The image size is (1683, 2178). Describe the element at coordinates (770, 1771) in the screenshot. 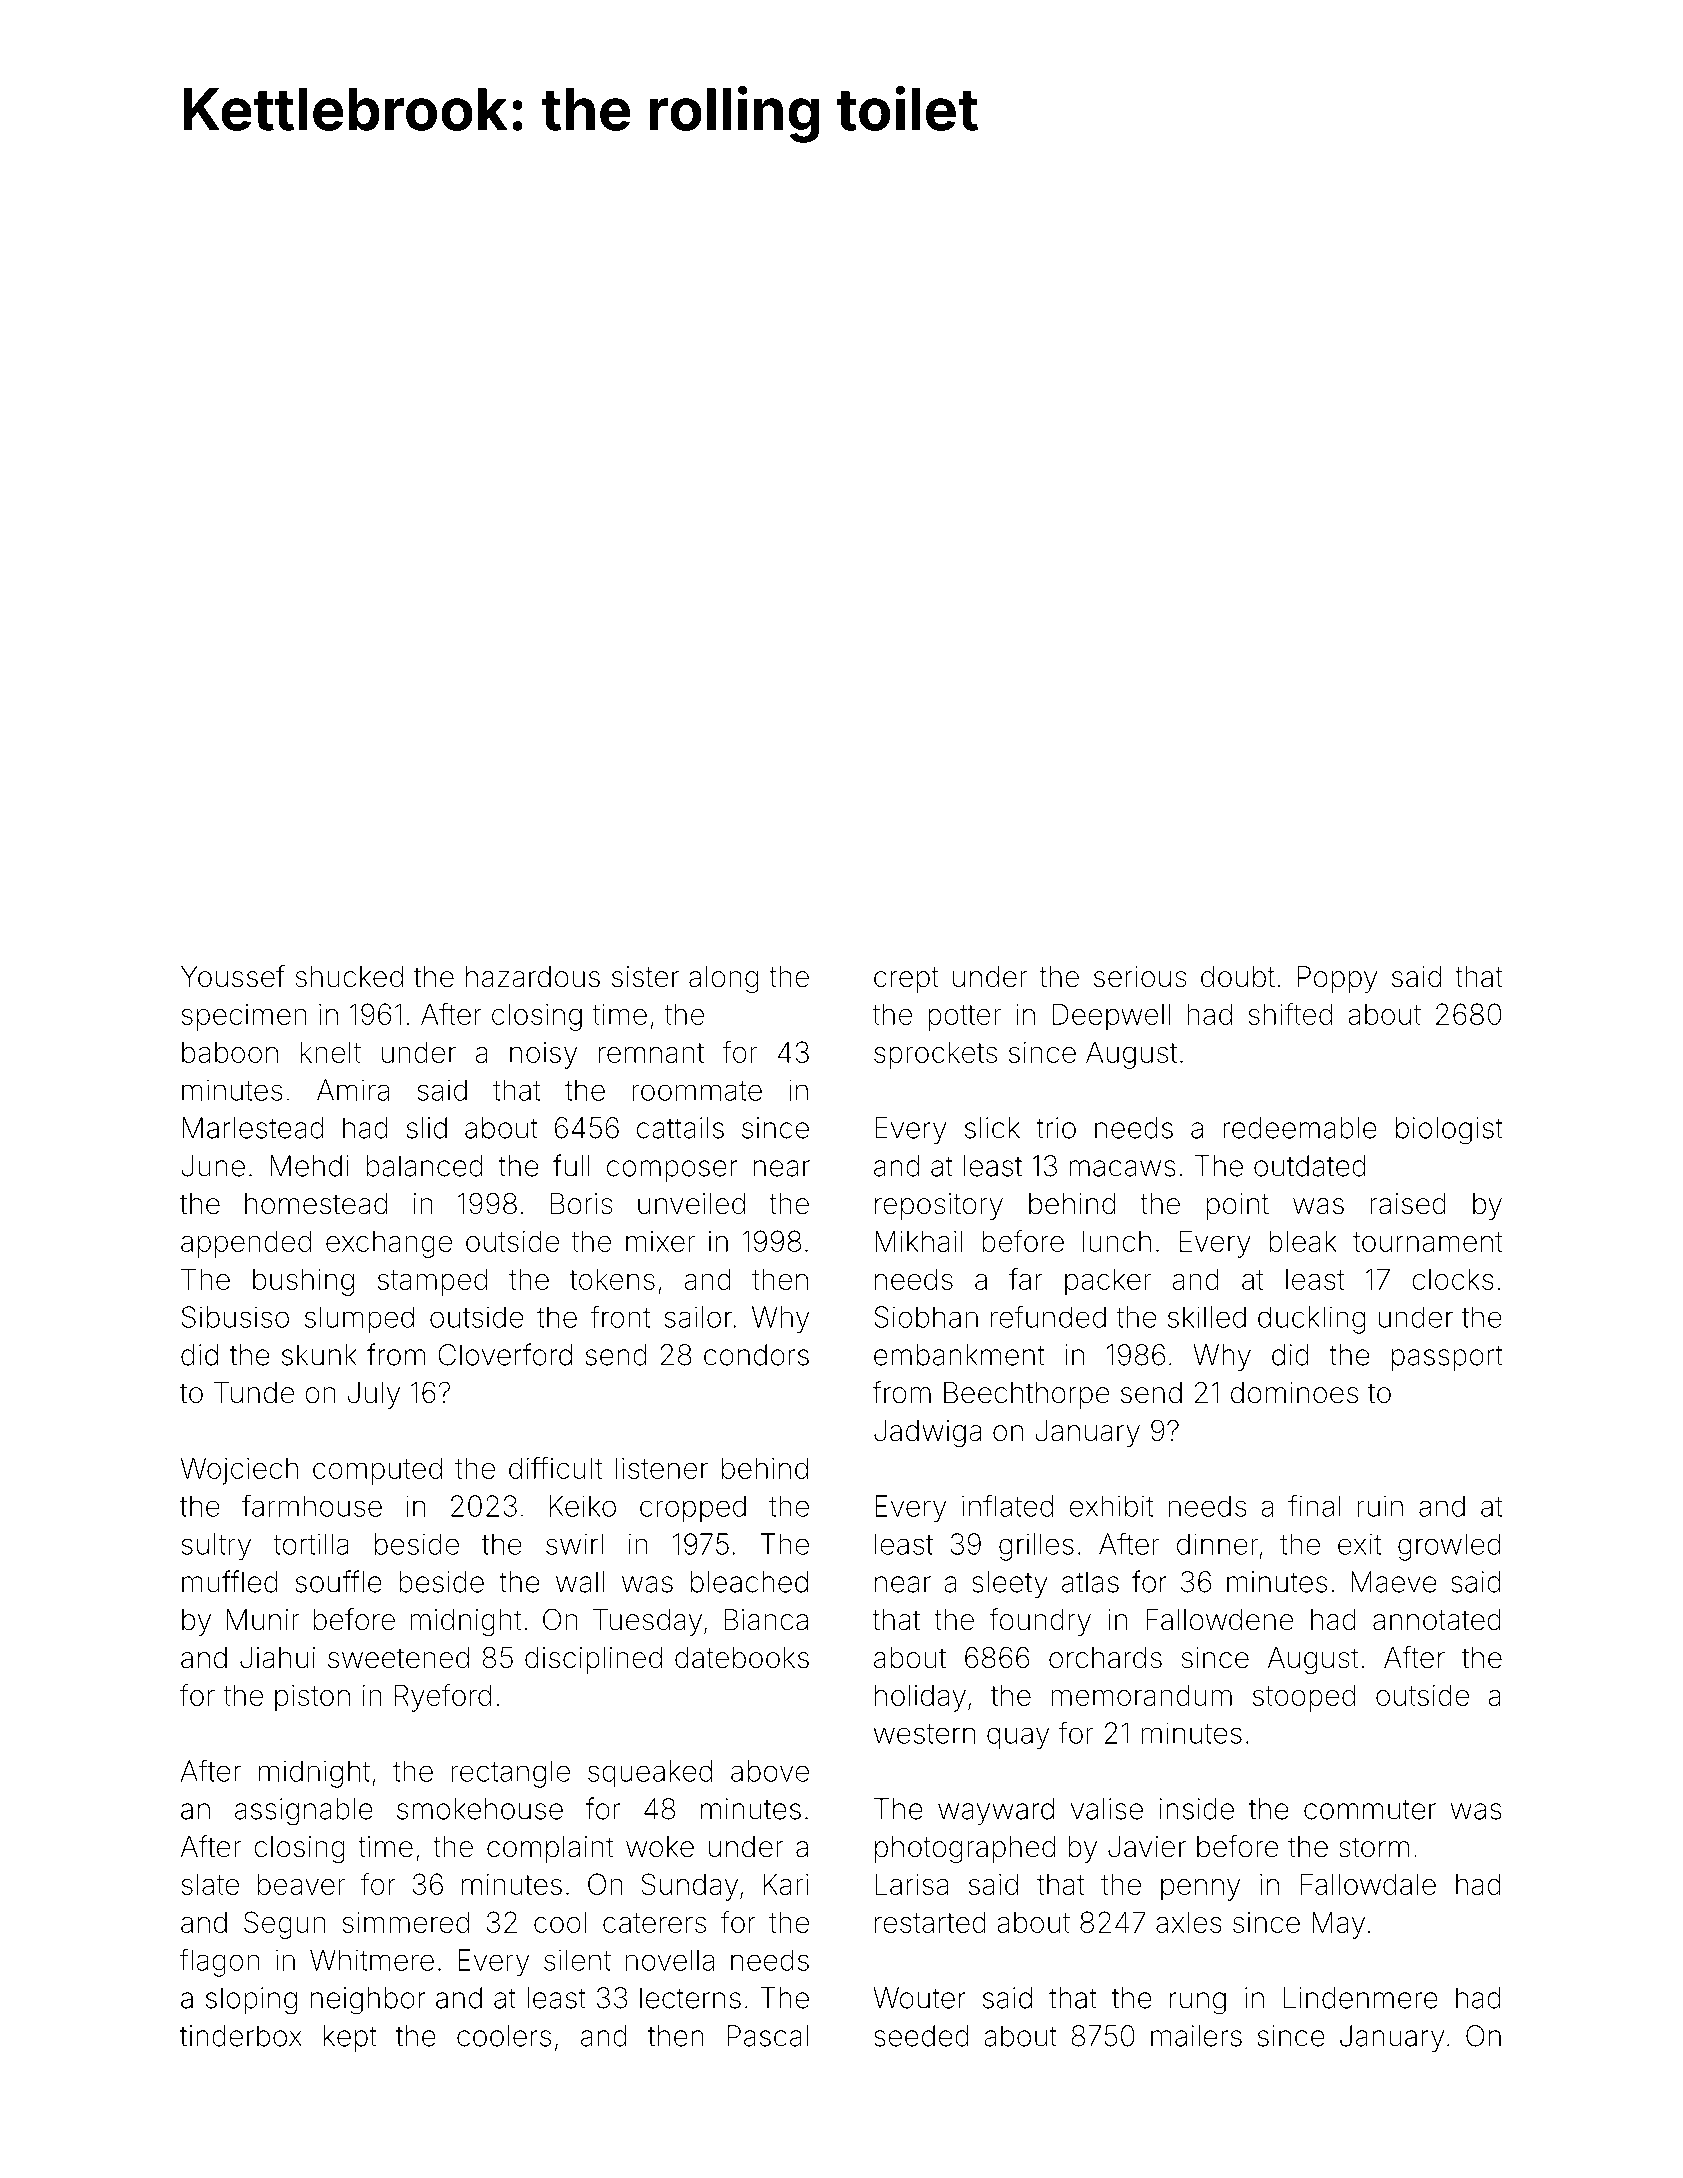

I see `above` at that location.
